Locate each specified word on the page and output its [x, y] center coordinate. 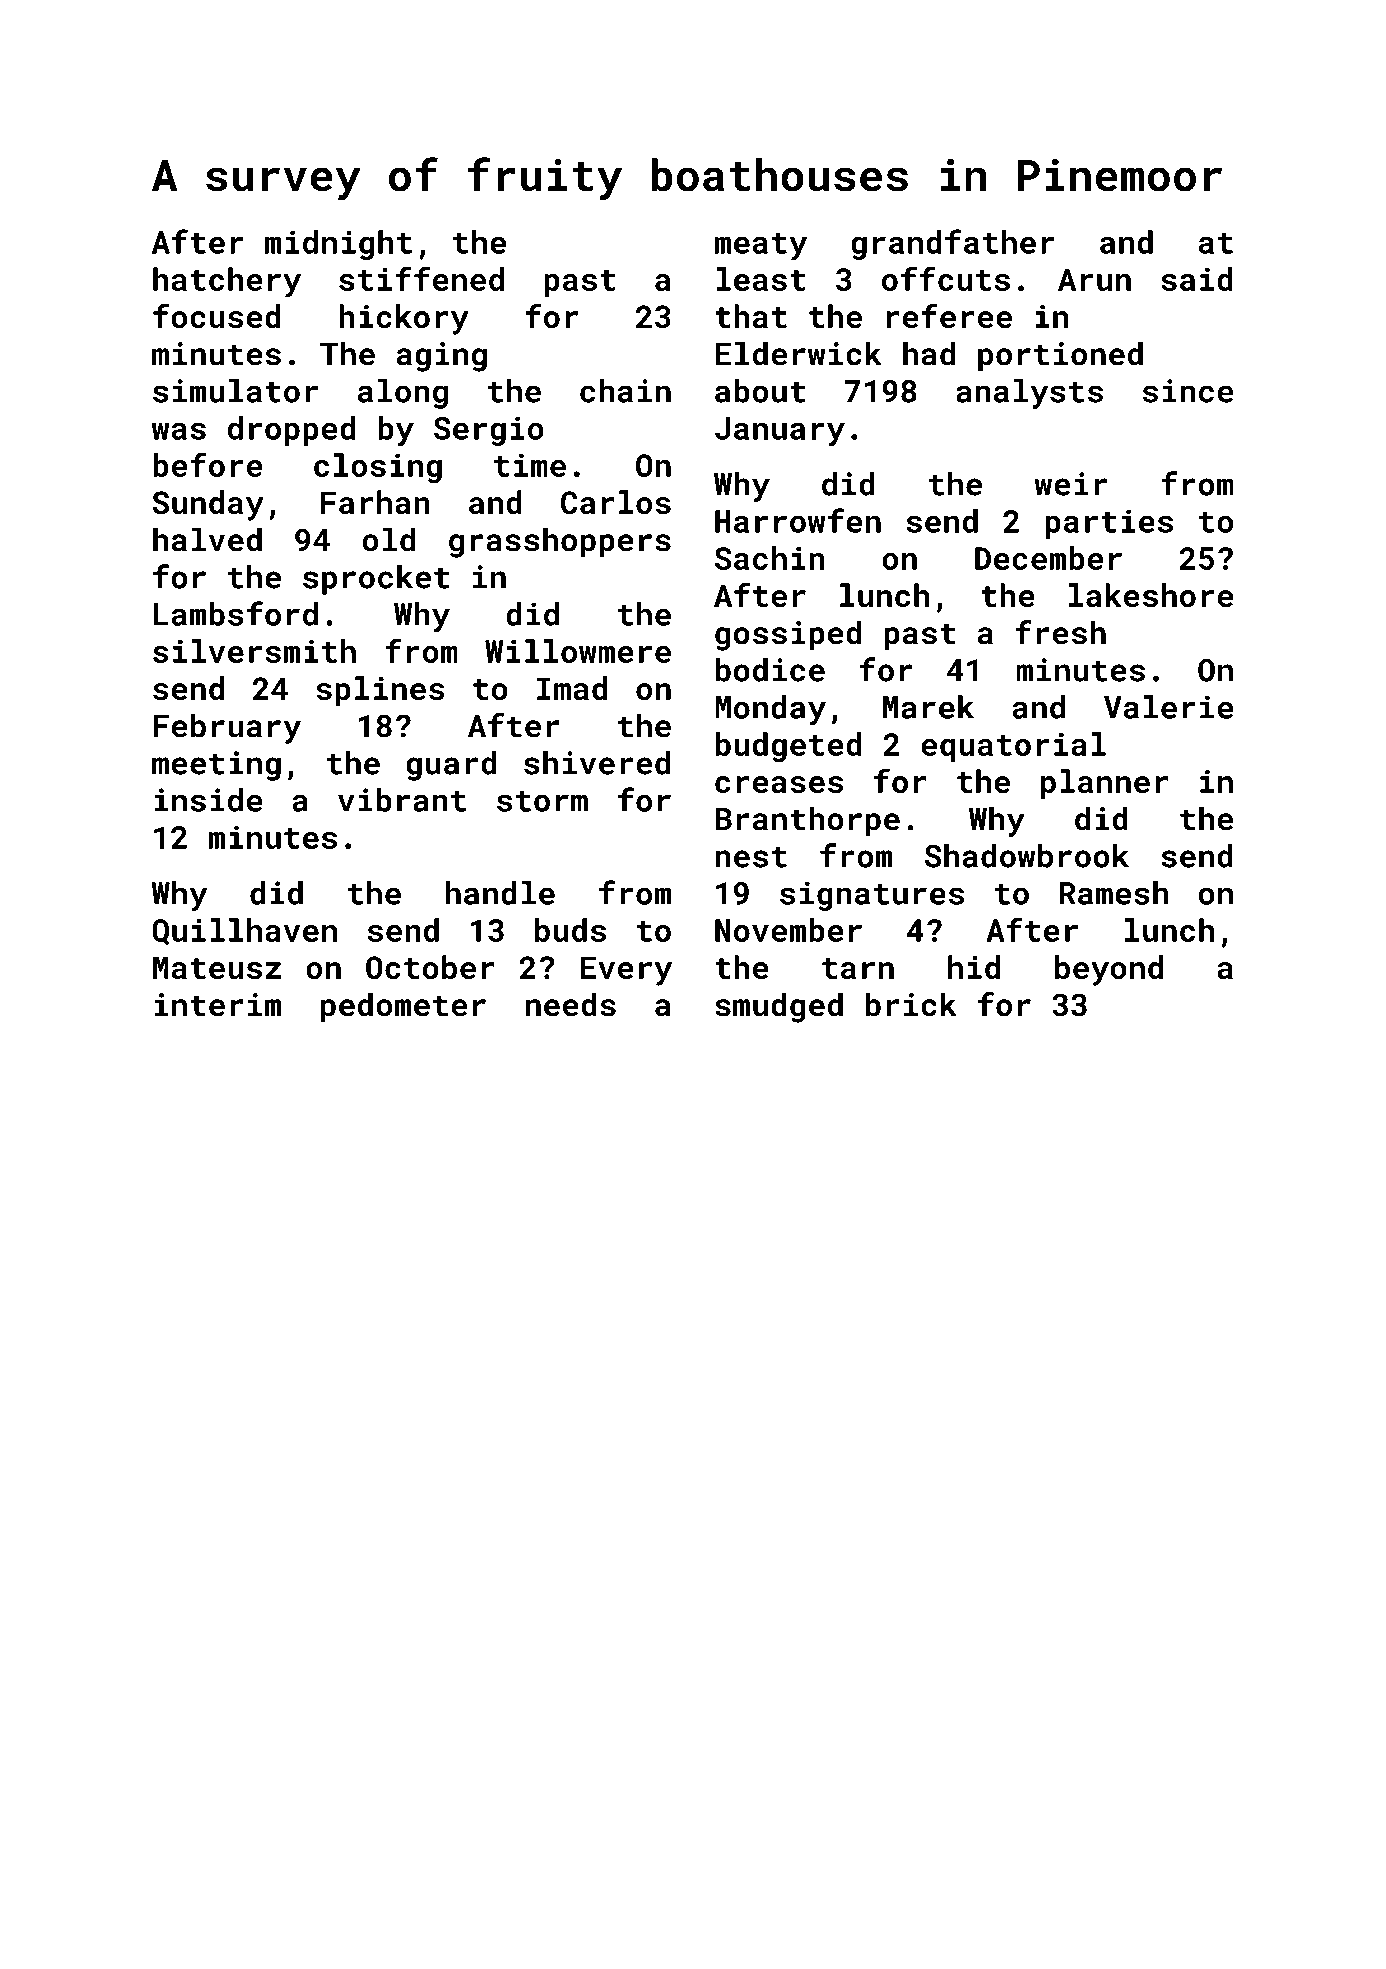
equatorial [1013, 747]
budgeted [789, 747]
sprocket [376, 580]
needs [571, 1004]
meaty [760, 246]
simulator [236, 391]
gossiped [788, 635]
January [780, 431]
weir [1071, 484]
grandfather [953, 244]
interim [218, 1005]
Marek [928, 707]
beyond [1109, 970]
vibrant [402, 800]
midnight [338, 245]
